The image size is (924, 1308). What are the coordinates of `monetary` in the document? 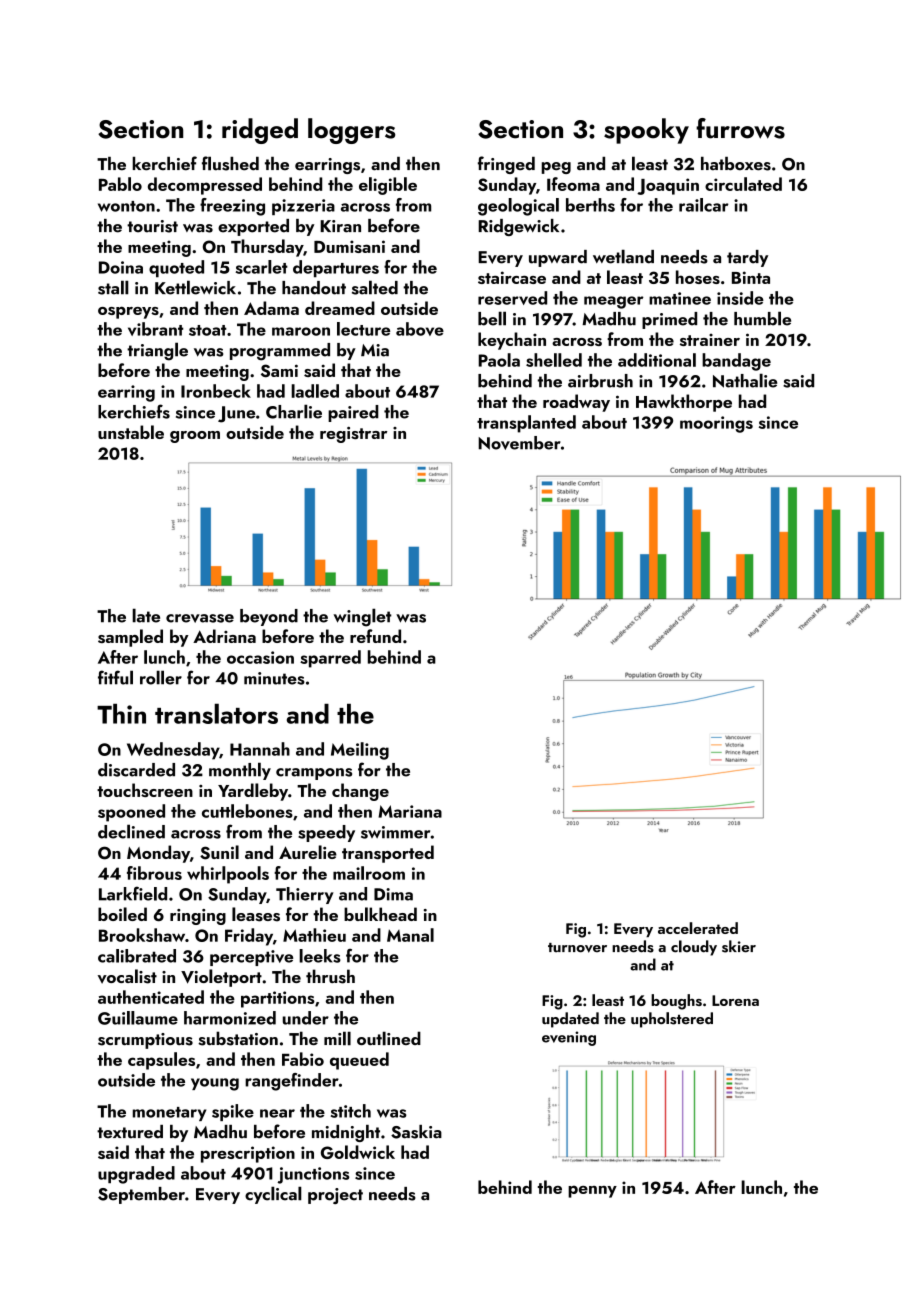 It's located at (169, 1114).
